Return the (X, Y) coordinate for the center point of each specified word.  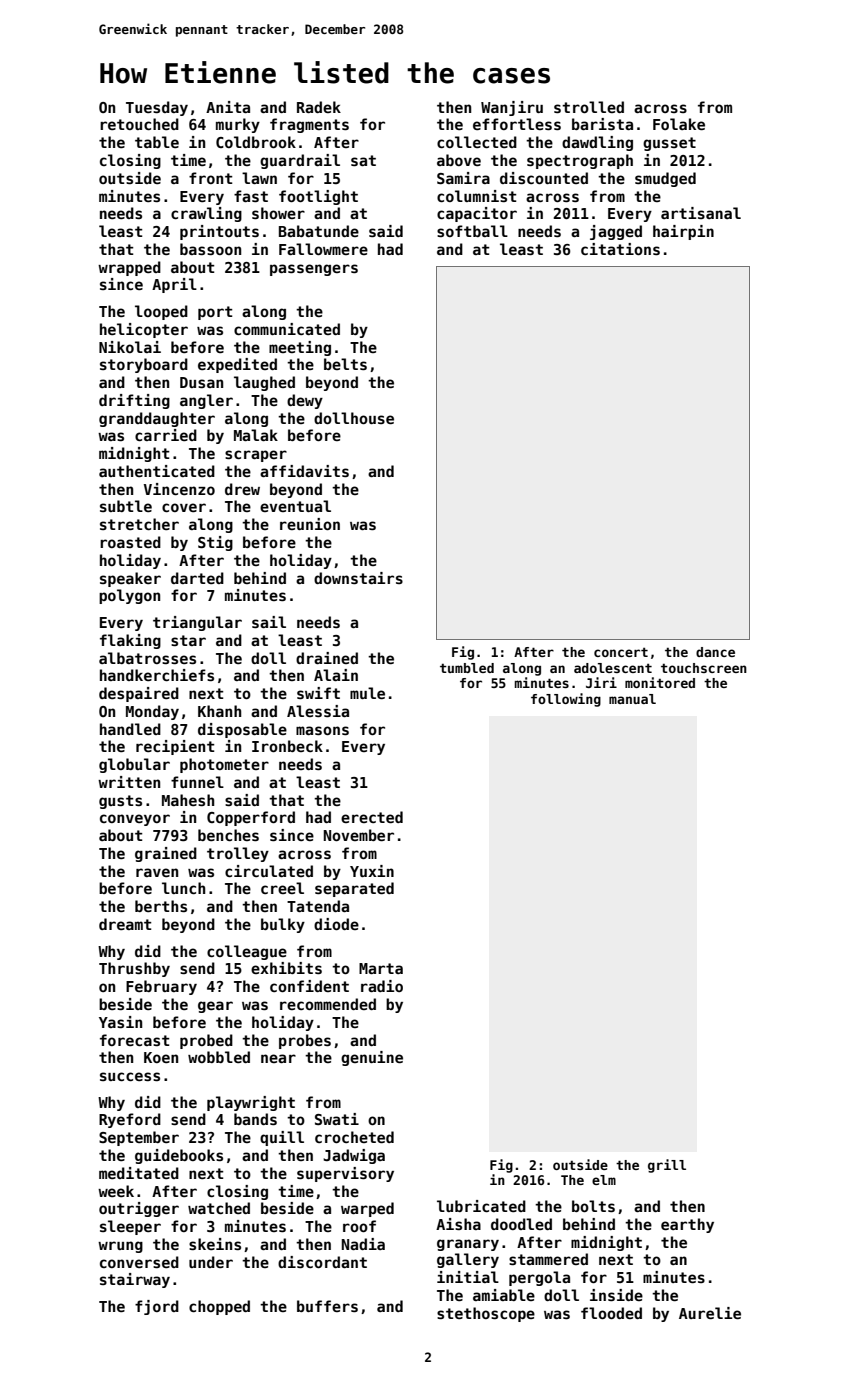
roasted (130, 542)
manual (632, 699)
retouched (139, 124)
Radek (319, 107)
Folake (679, 124)
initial (468, 1277)
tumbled (467, 668)
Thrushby (134, 969)
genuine (372, 1058)
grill (667, 1166)
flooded (611, 1313)
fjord (157, 1307)
